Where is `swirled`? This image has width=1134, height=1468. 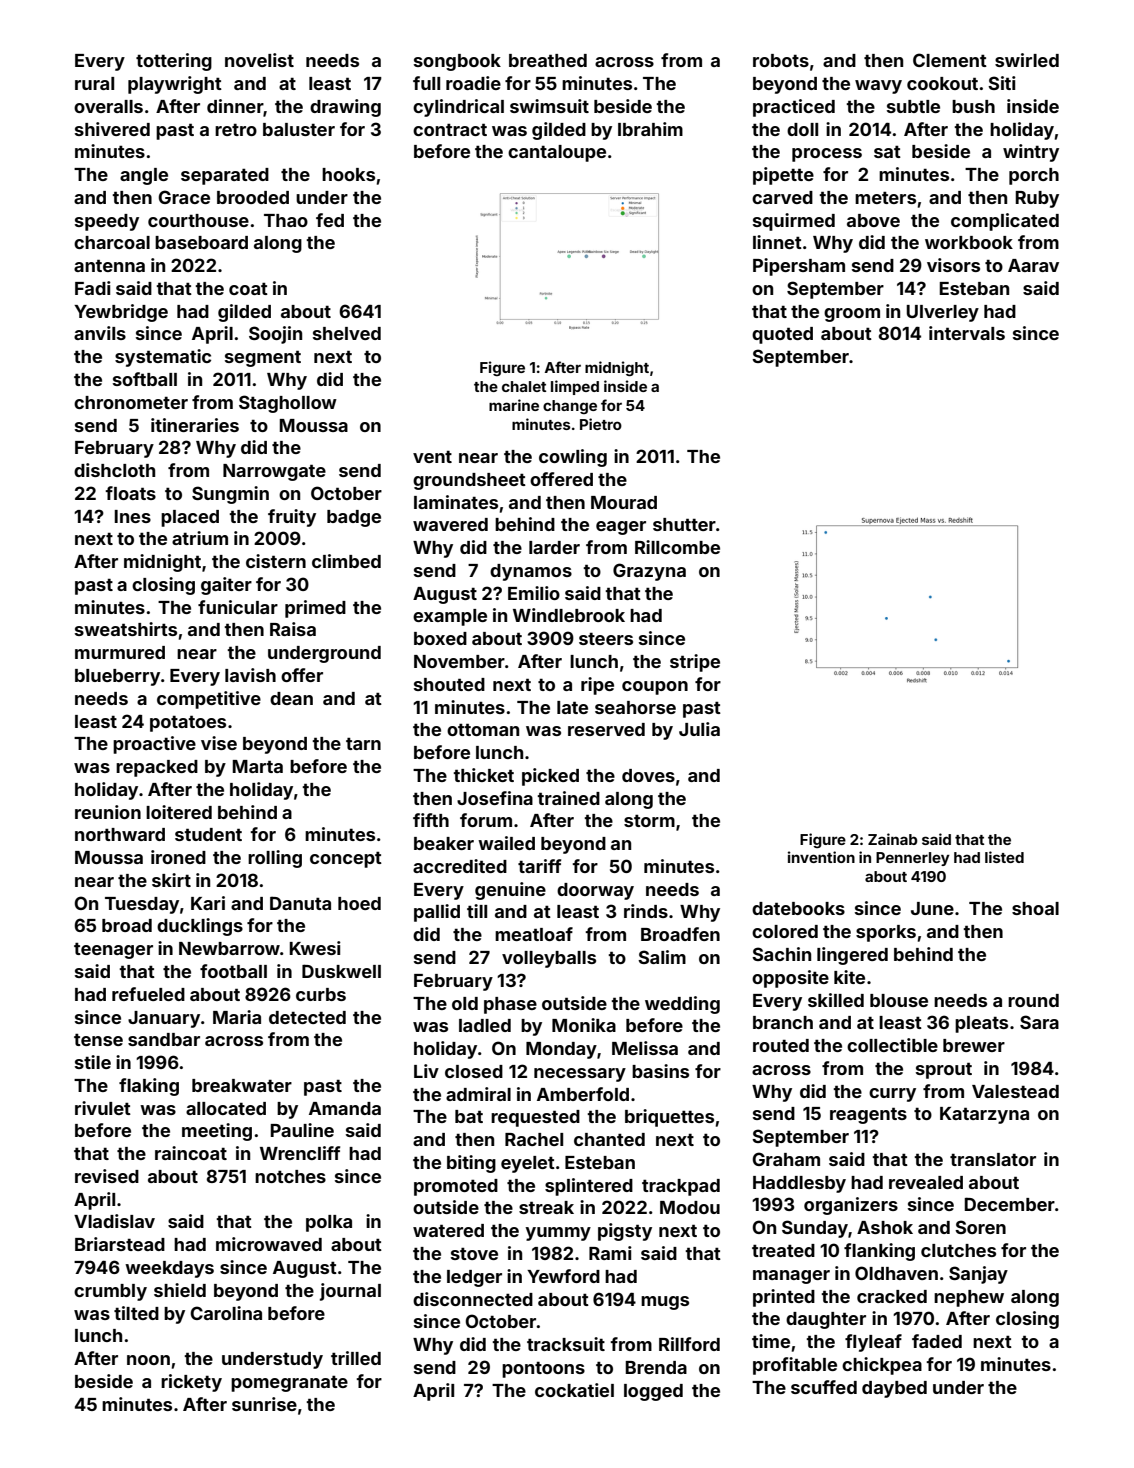
swirled is located at coordinates (1027, 60).
